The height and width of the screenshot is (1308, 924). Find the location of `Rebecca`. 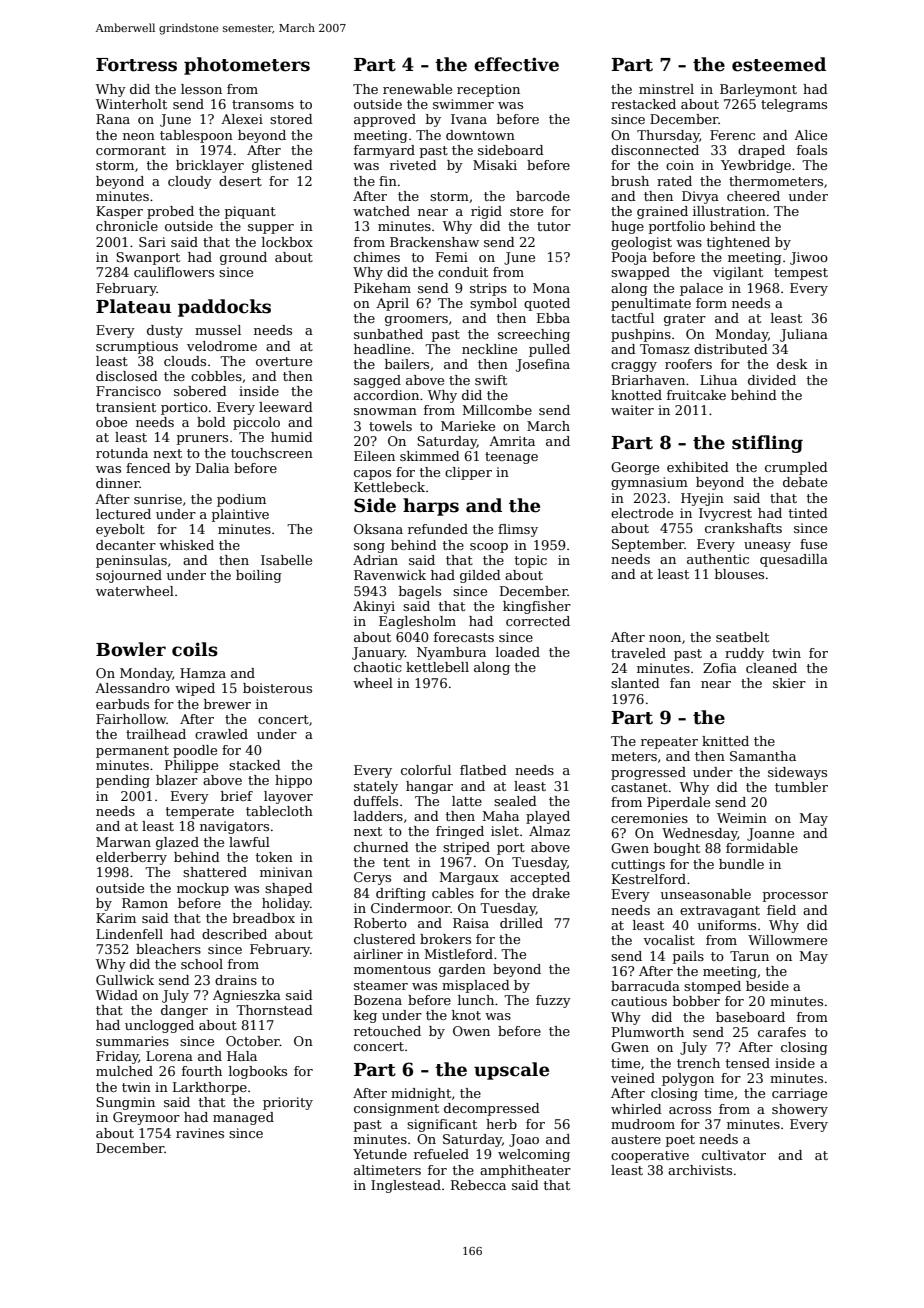

Rebecca is located at coordinates (478, 1185).
